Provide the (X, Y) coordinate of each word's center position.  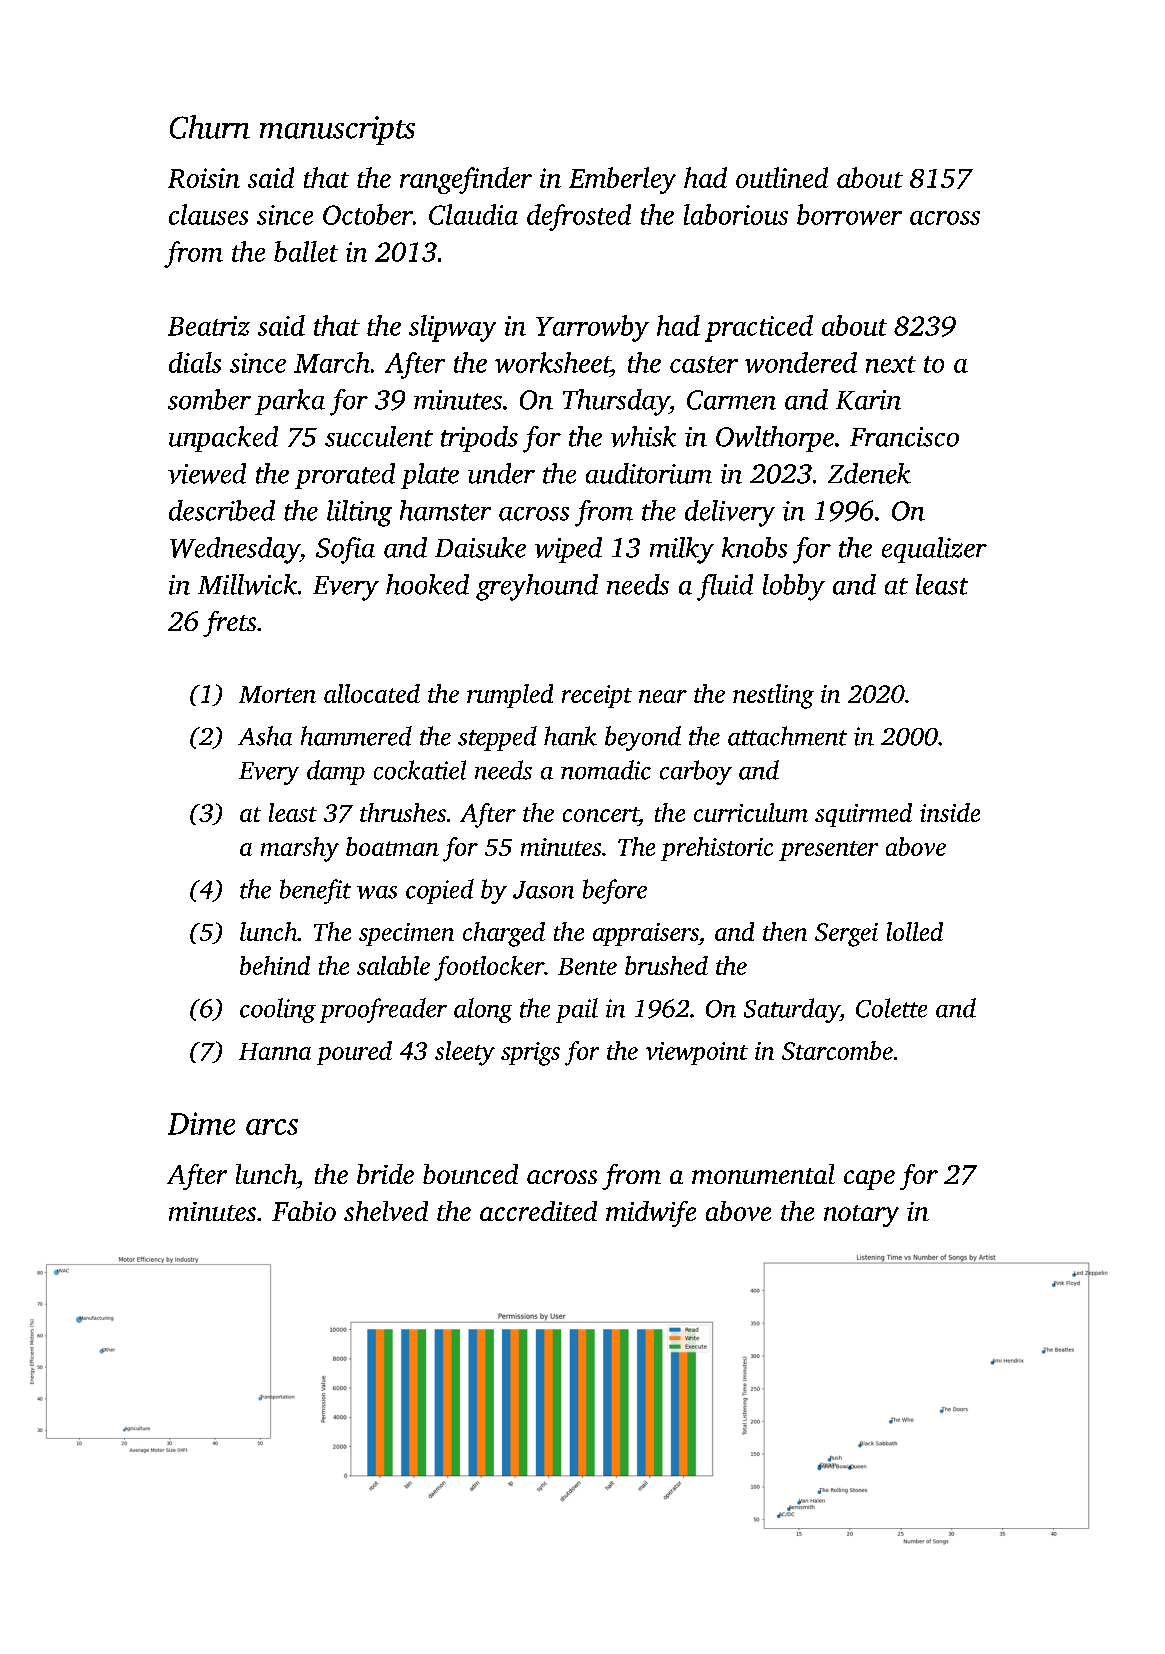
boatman (392, 846)
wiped (568, 550)
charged (504, 934)
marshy (300, 849)
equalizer (934, 550)
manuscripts (337, 130)
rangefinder (466, 180)
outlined (782, 177)
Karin (868, 400)
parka (290, 402)
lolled (915, 931)
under (501, 473)
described (222, 510)
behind (275, 965)
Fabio (304, 1211)
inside (950, 812)
